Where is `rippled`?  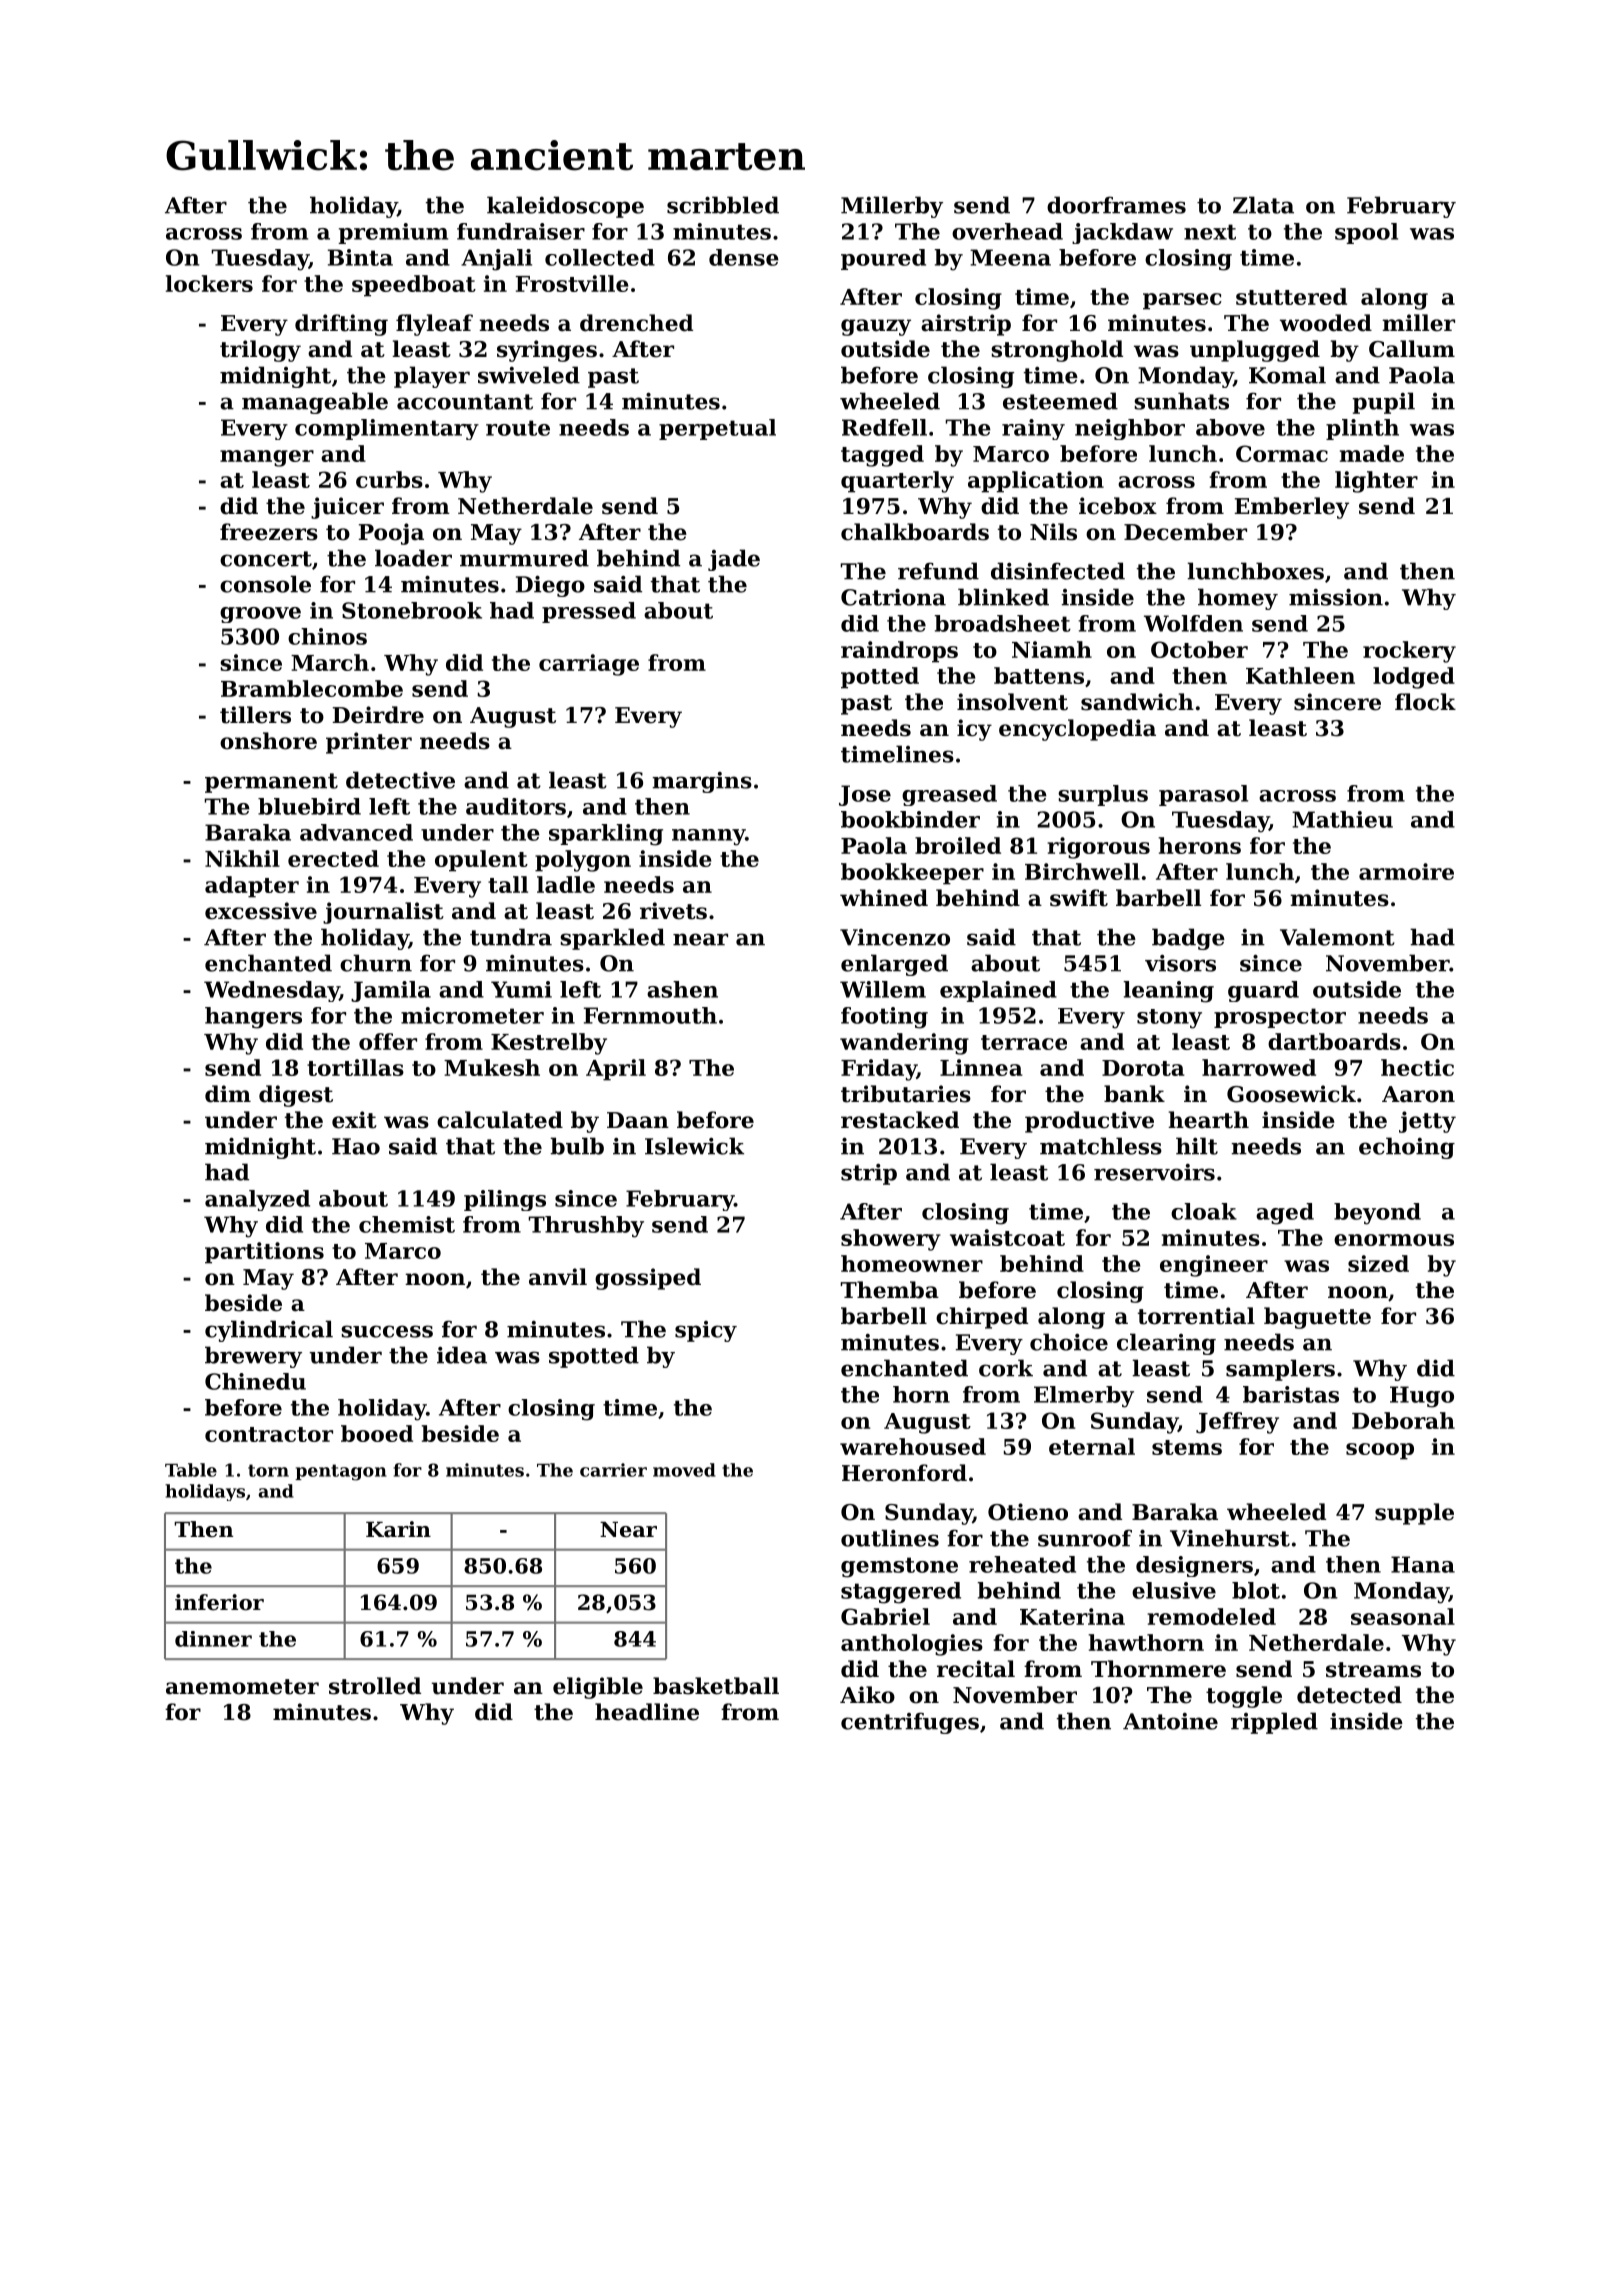 rippled is located at coordinates (1274, 1723).
